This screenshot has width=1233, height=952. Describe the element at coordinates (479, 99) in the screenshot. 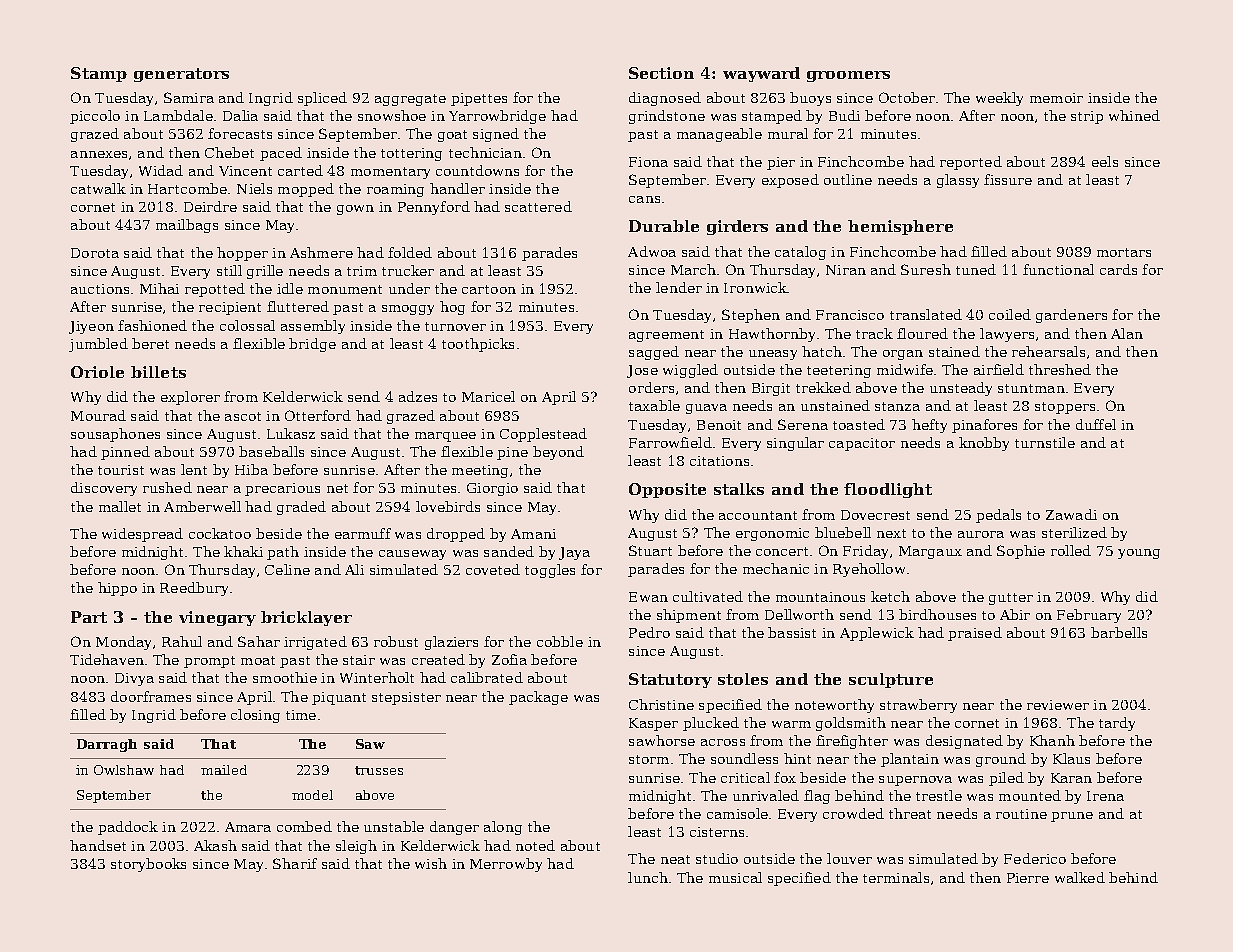

I see `pipettes` at that location.
